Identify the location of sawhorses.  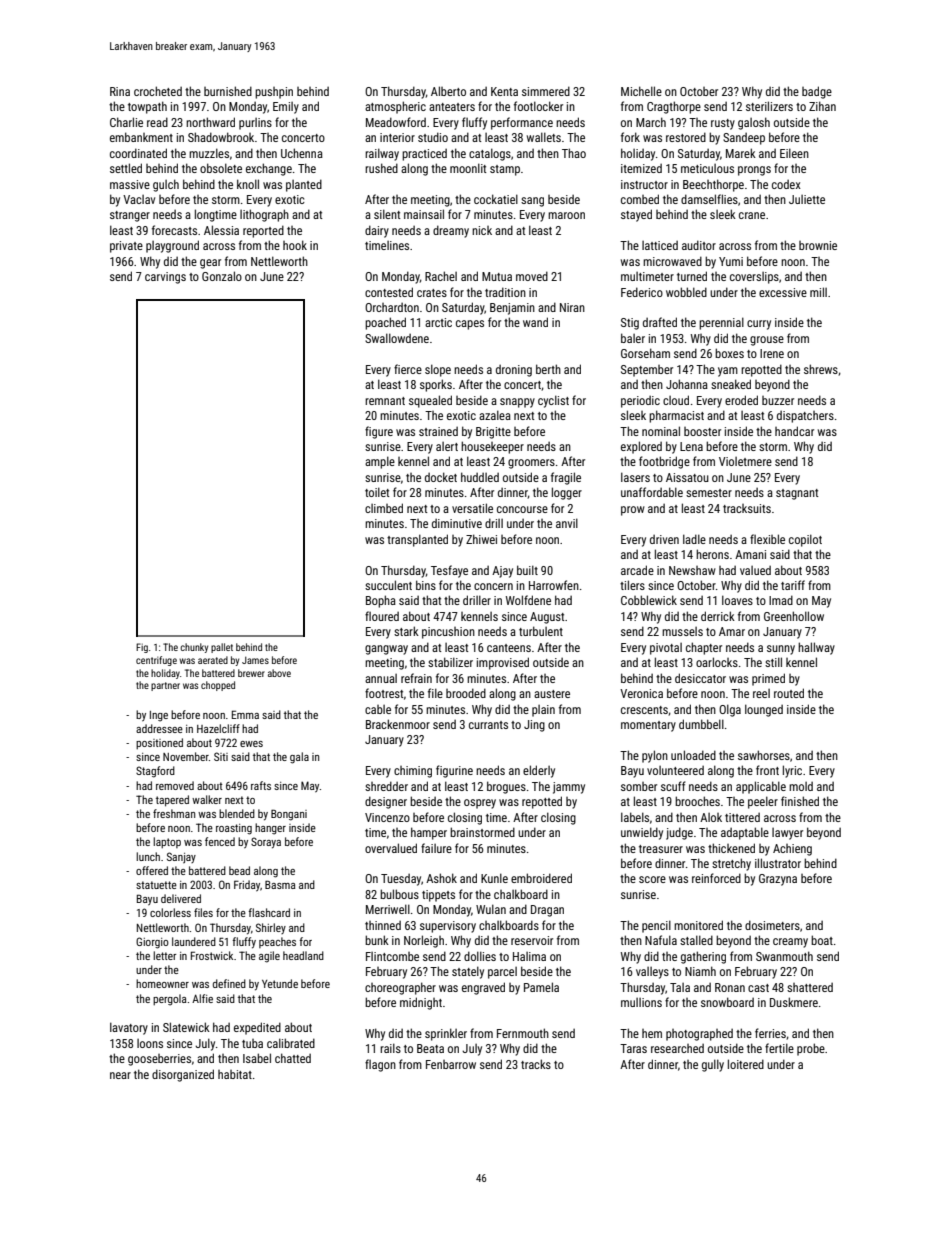
(764, 755).
